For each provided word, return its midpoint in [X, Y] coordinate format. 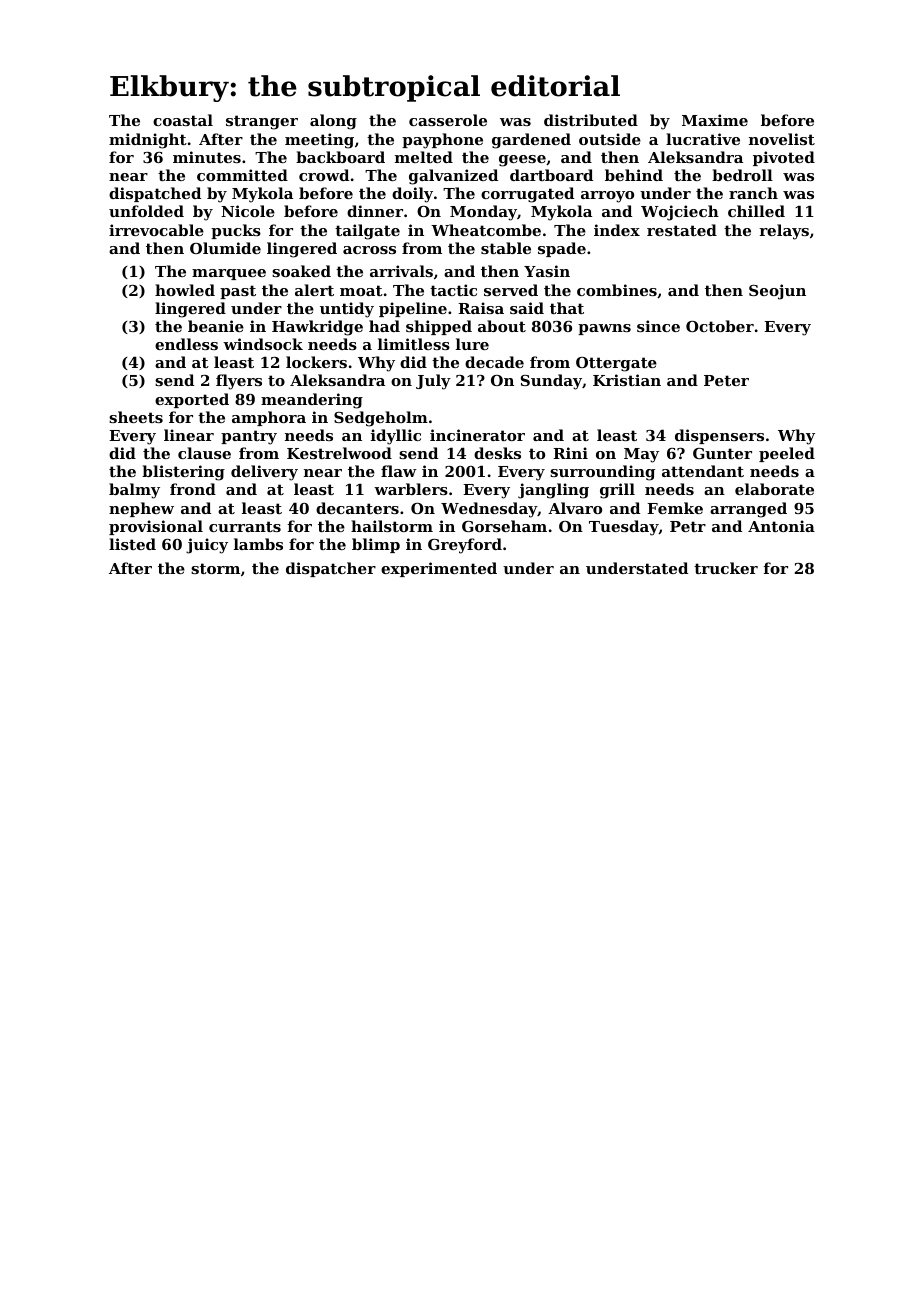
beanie [216, 326]
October [720, 326]
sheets [136, 417]
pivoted [784, 158]
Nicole [248, 211]
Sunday [551, 382]
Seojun [777, 292]
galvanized [453, 177]
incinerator [477, 435]
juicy [207, 546]
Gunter [722, 453]
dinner [375, 211]
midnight [148, 141]
